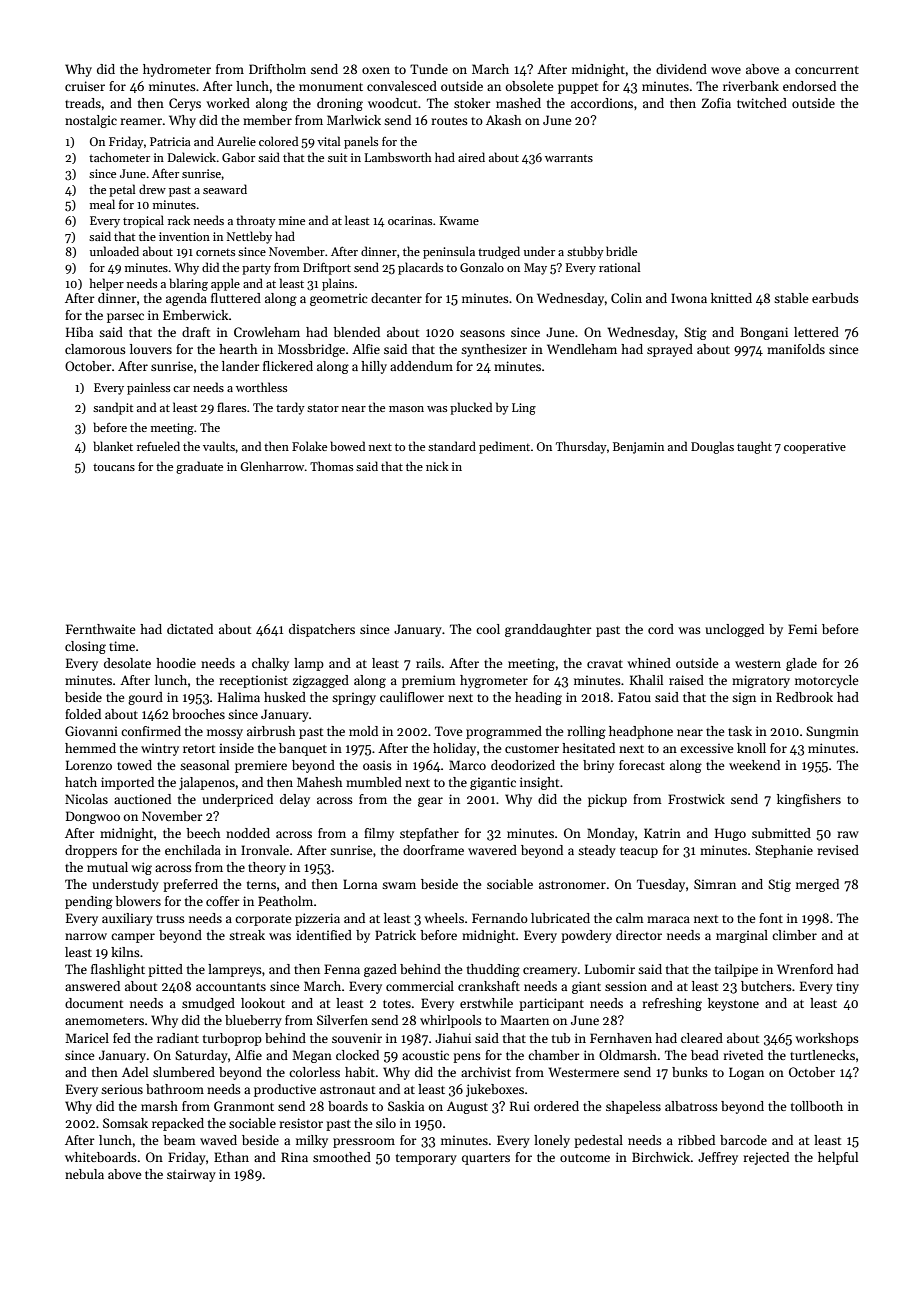 The width and height of the screenshot is (924, 1308). What do you see at coordinates (578, 88) in the screenshot?
I see `puppet` at bounding box center [578, 88].
